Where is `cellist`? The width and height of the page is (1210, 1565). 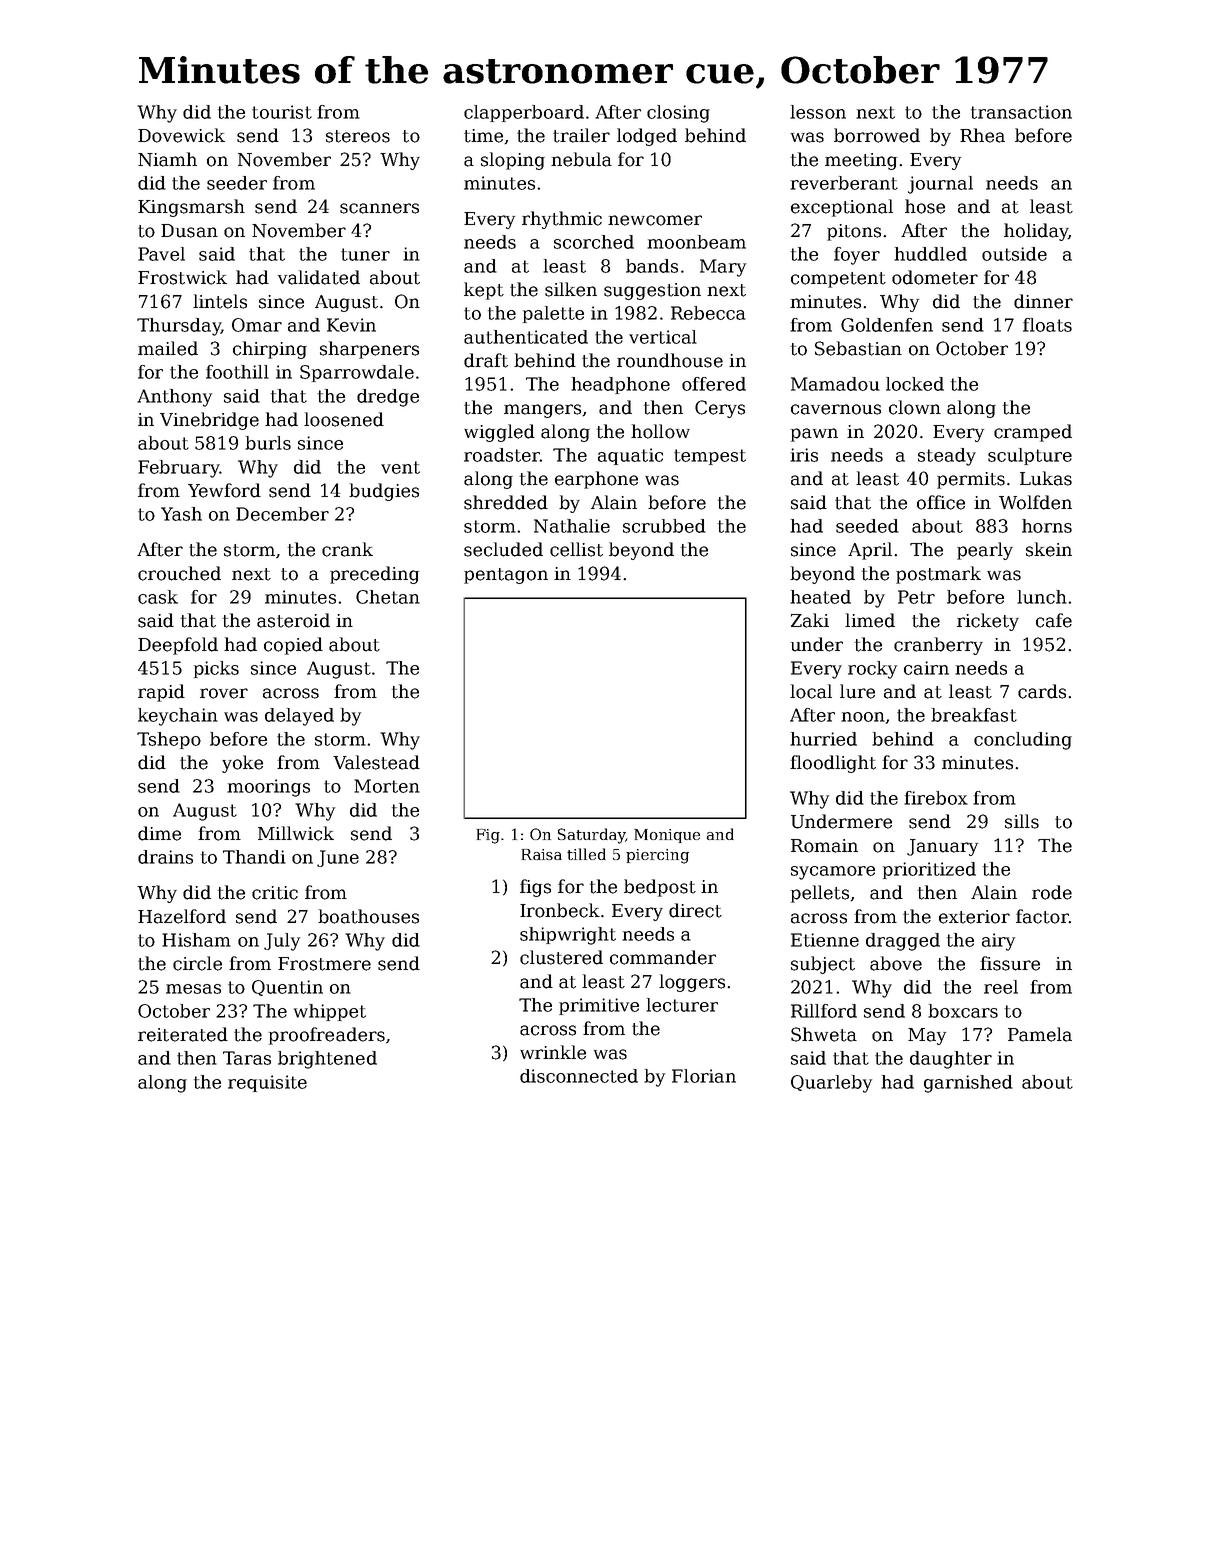 cellist is located at coordinates (576, 549).
